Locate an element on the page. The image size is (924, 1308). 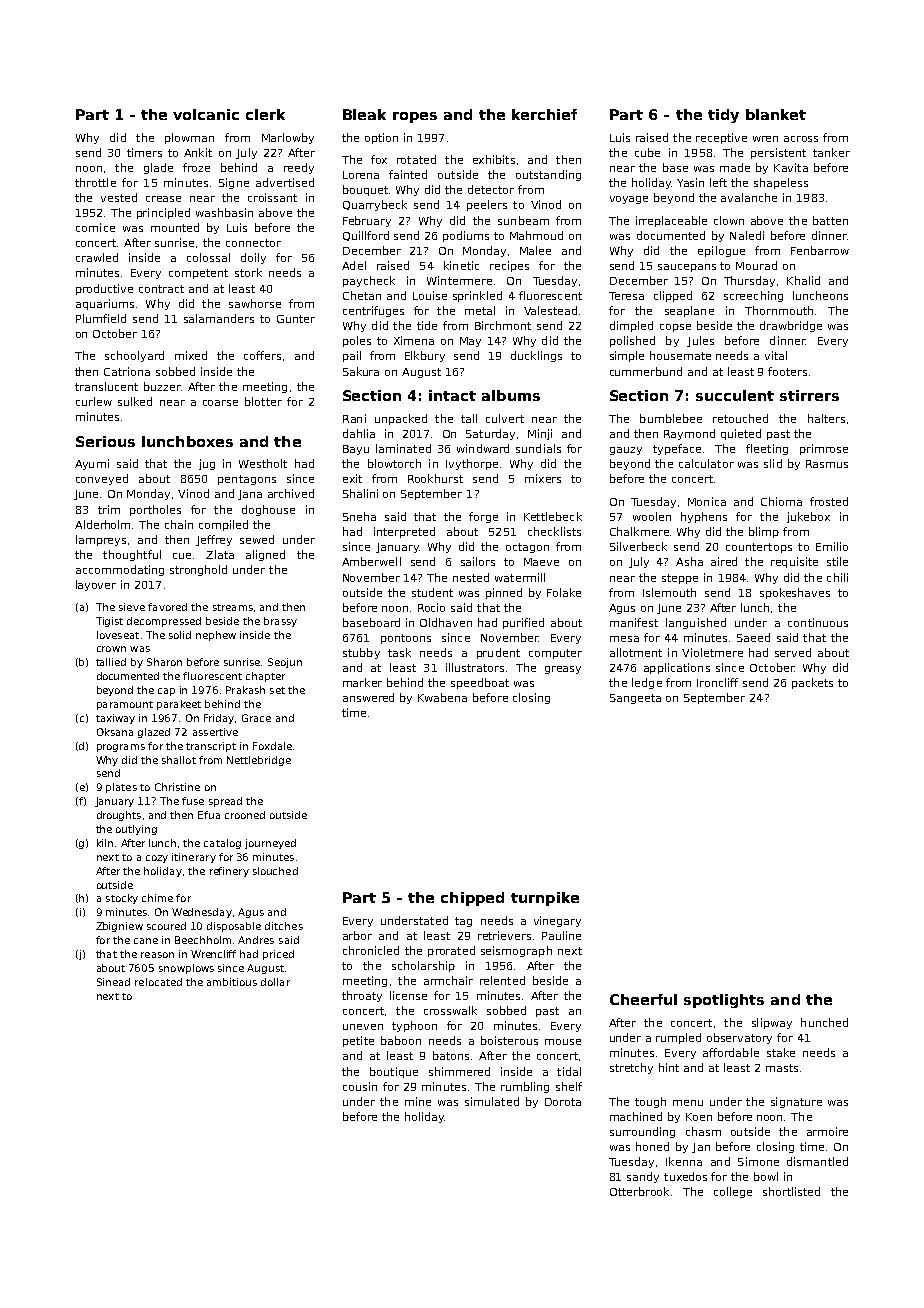
Otterbrook is located at coordinates (639, 1191).
